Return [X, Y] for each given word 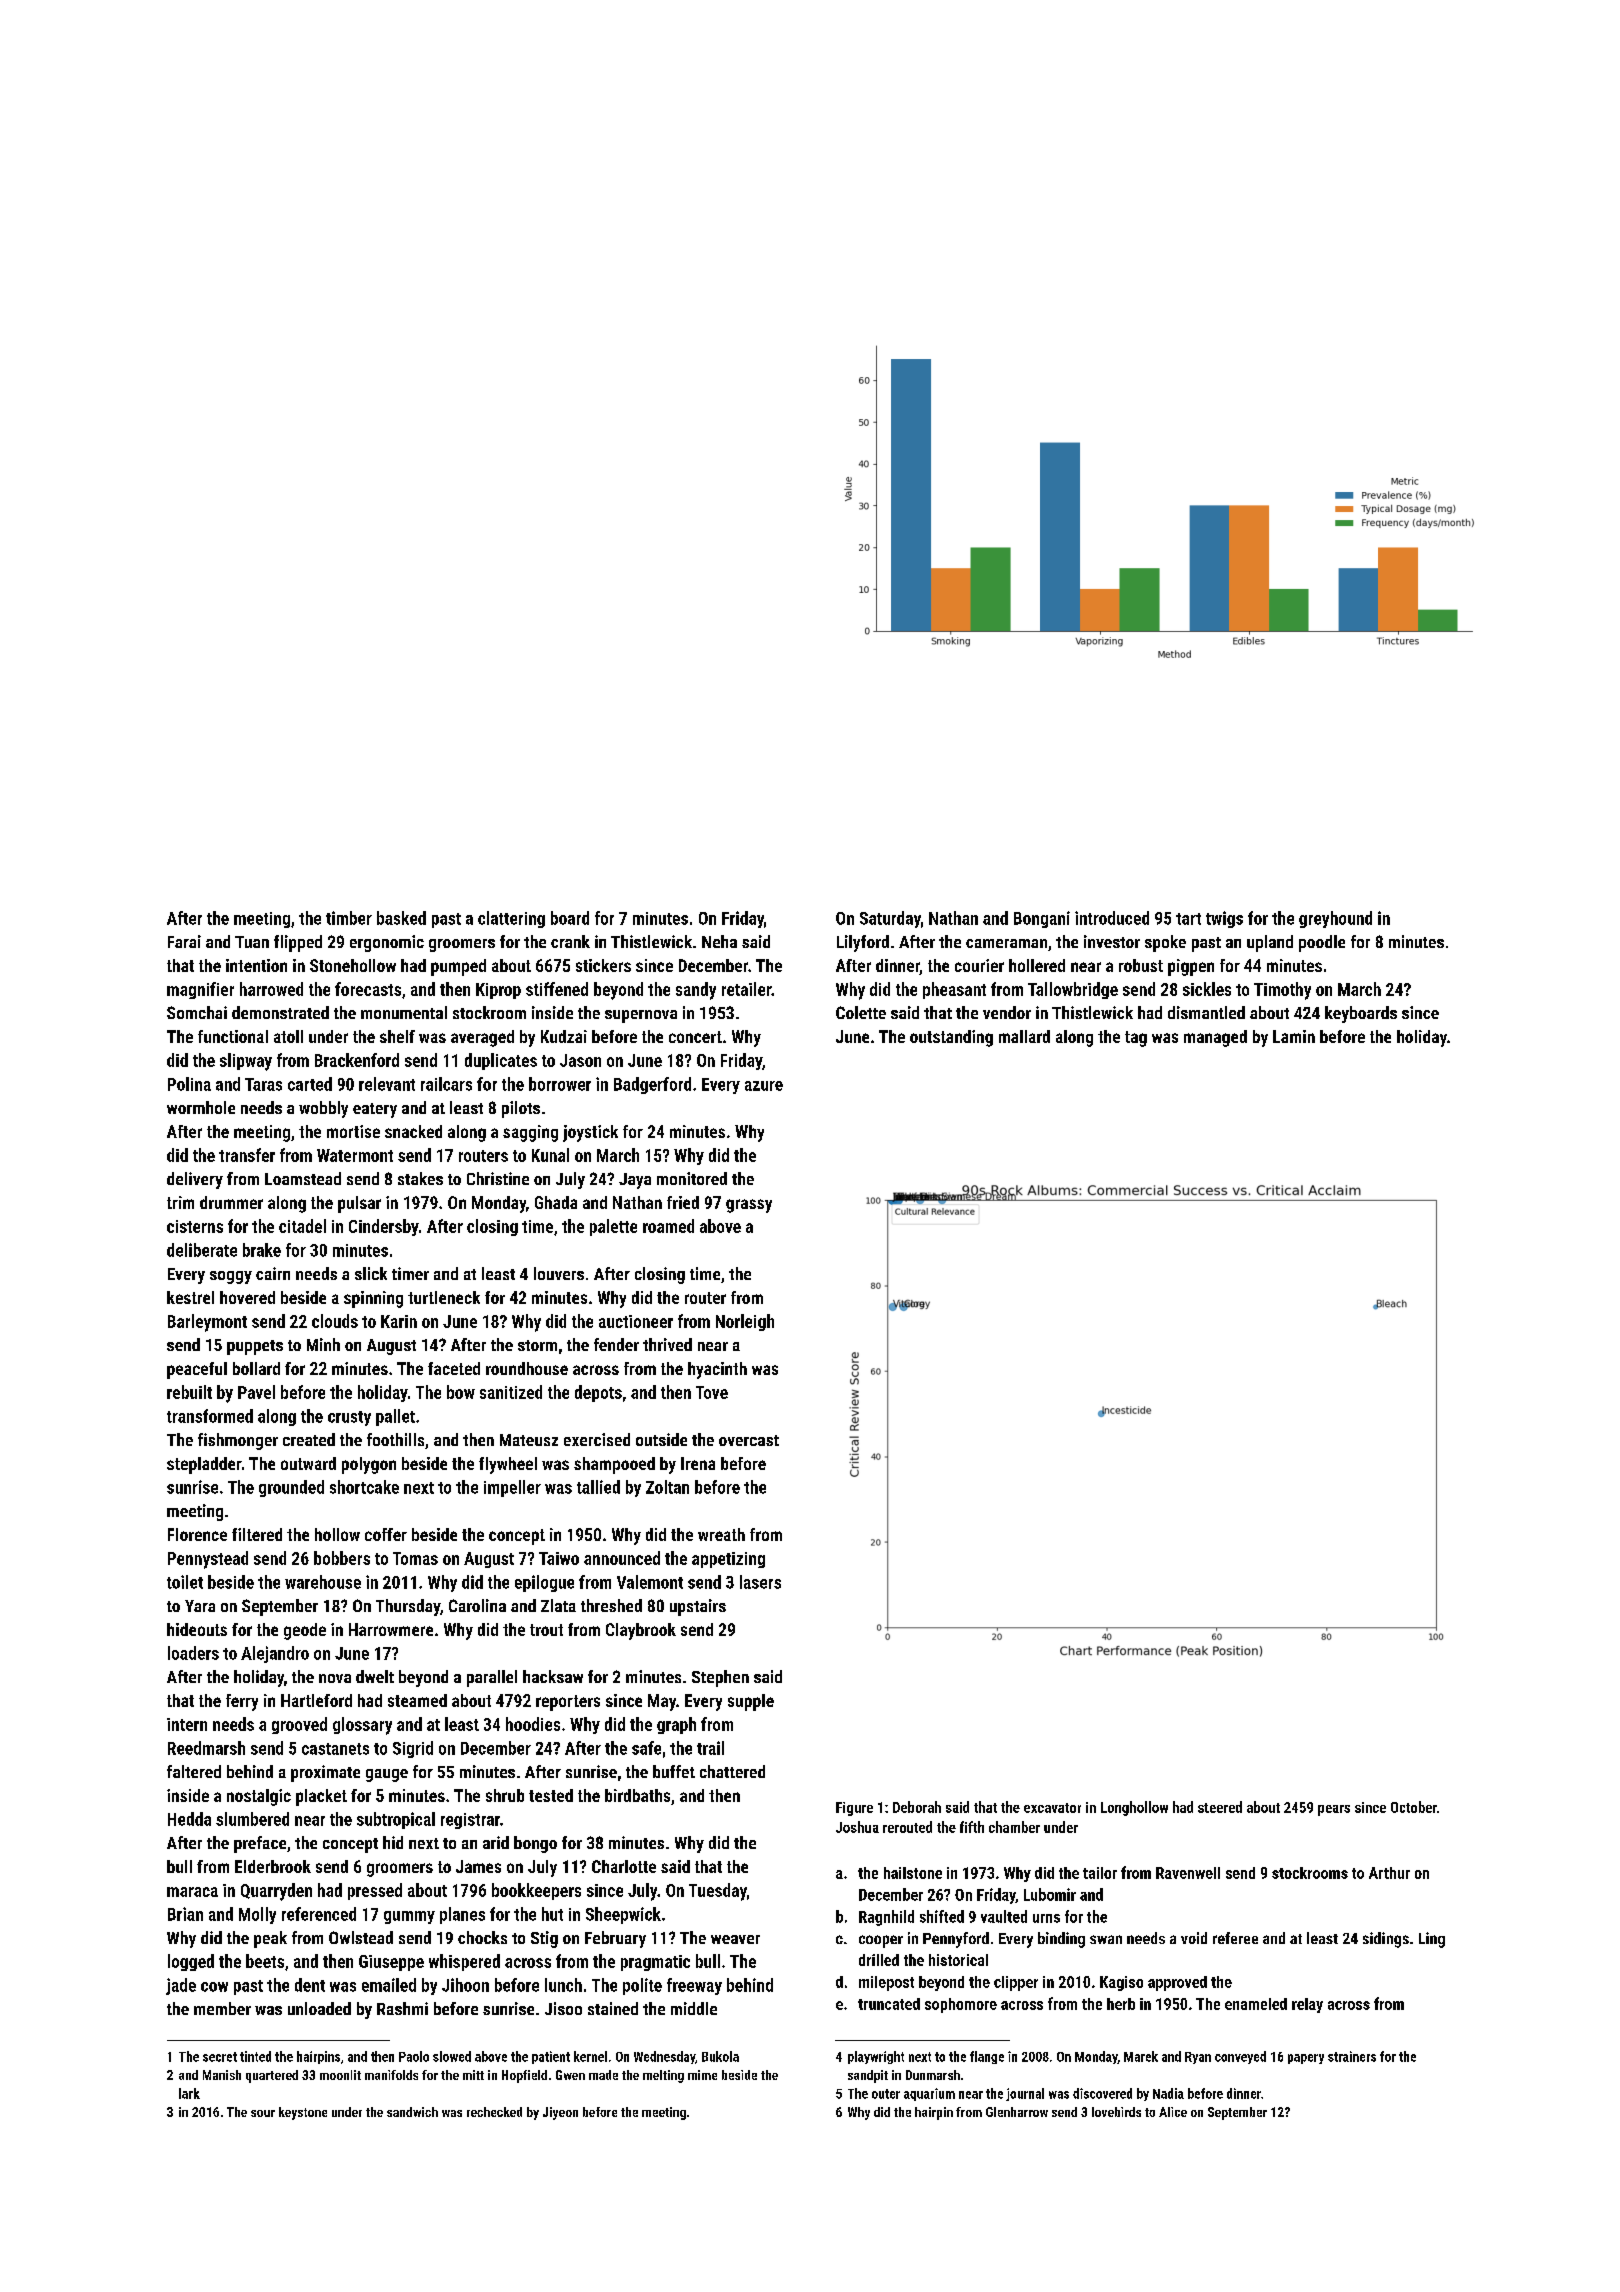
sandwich [412, 2112]
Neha [719, 941]
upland [1270, 943]
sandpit [868, 2076]
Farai [184, 941]
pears [1334, 1810]
